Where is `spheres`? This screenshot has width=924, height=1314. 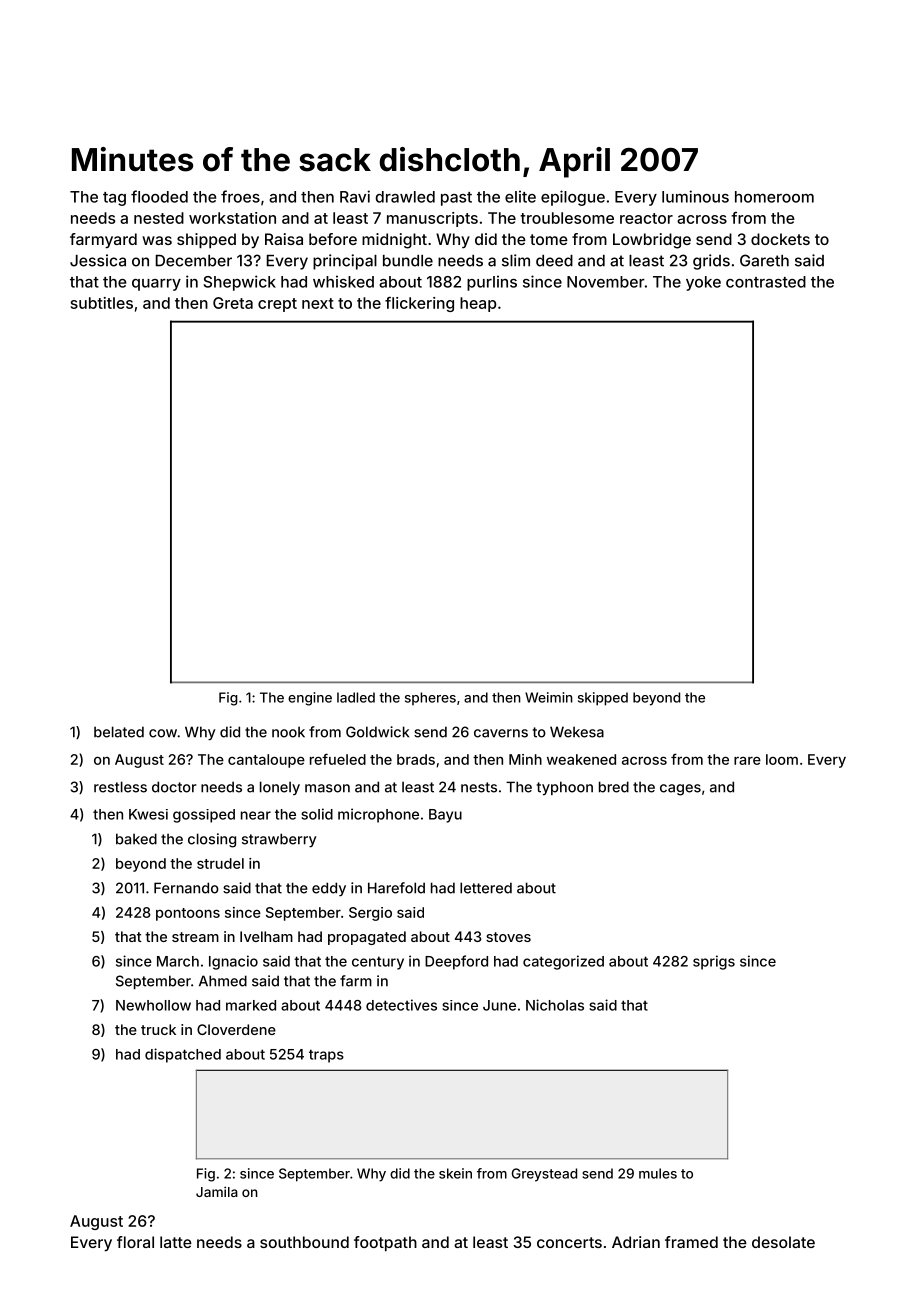 spheres is located at coordinates (430, 698).
